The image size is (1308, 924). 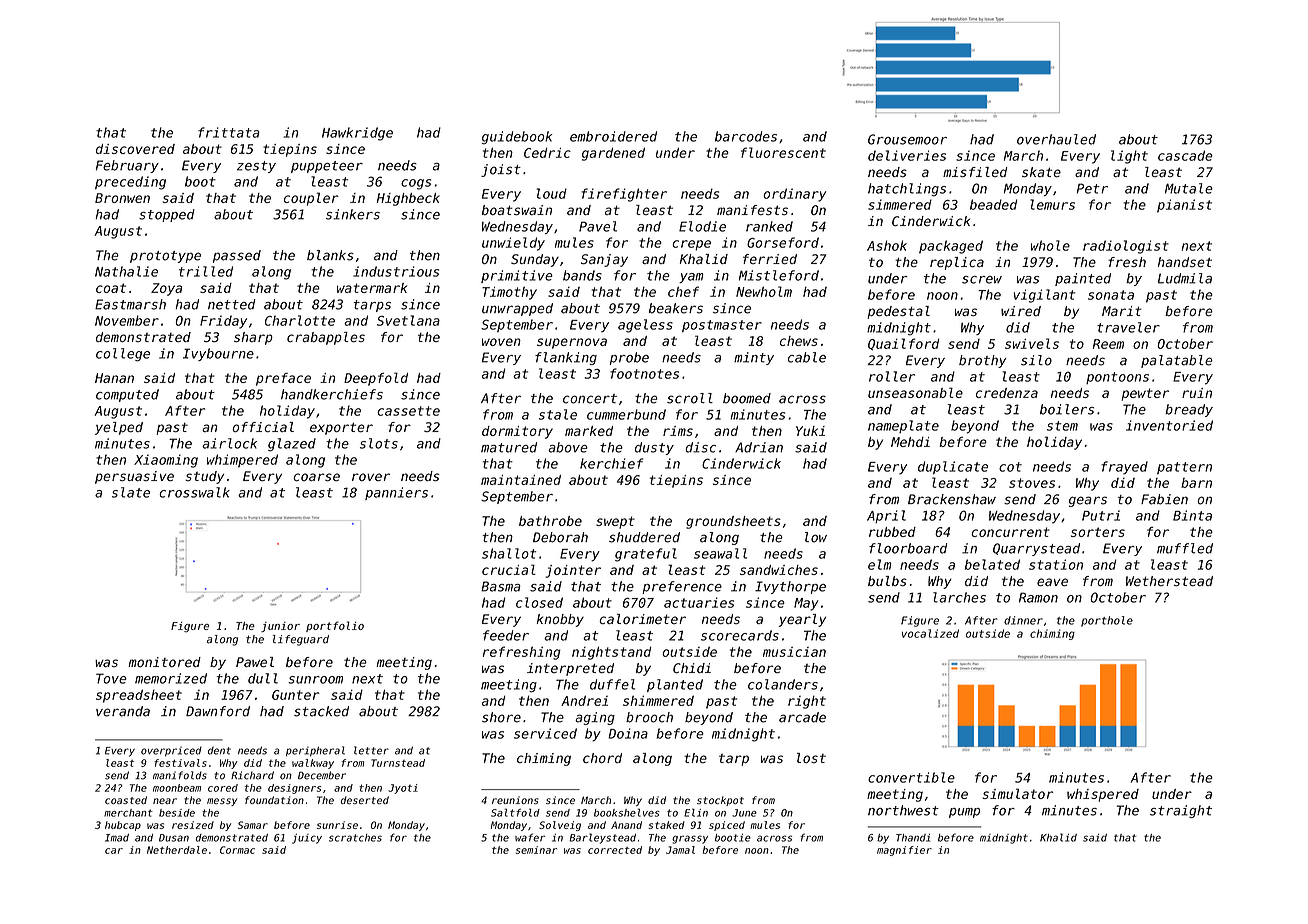 What do you see at coordinates (547, 152) in the document?
I see `Cedric` at bounding box center [547, 152].
